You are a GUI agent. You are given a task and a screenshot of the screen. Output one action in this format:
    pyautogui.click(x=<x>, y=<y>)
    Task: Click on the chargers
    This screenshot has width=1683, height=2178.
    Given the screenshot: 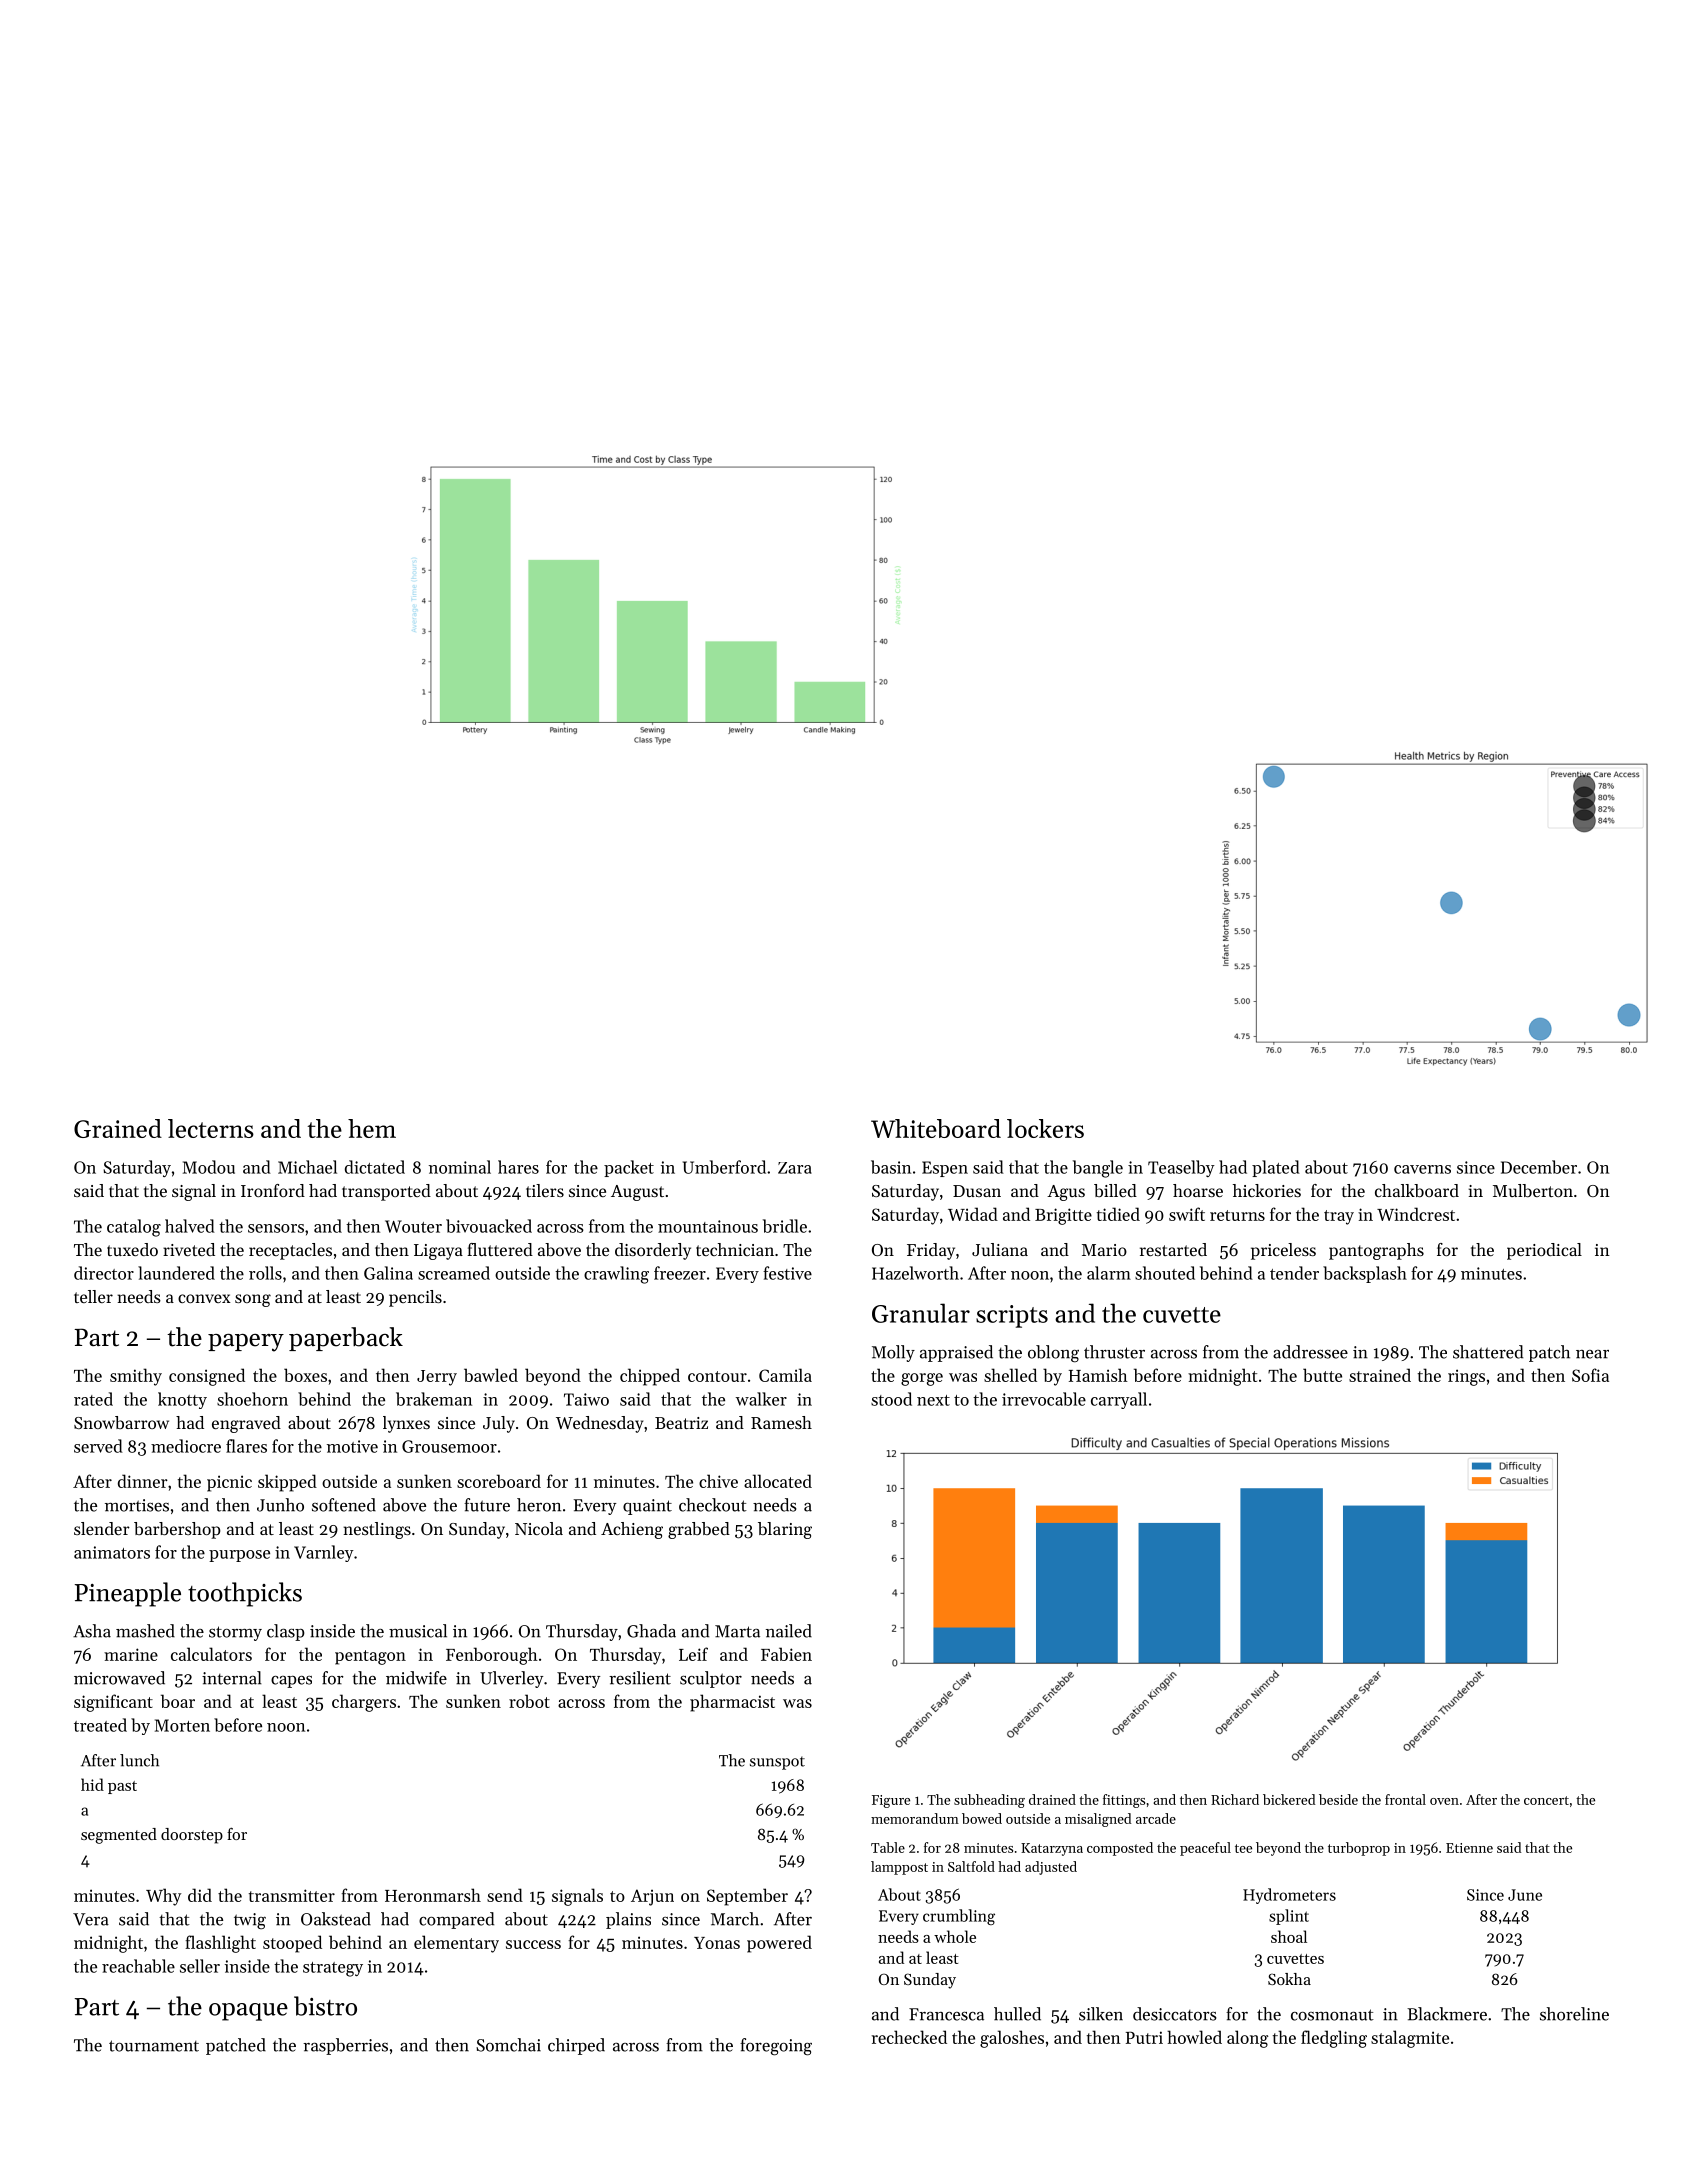 What is the action you would take?
    pyautogui.click(x=364, y=1703)
